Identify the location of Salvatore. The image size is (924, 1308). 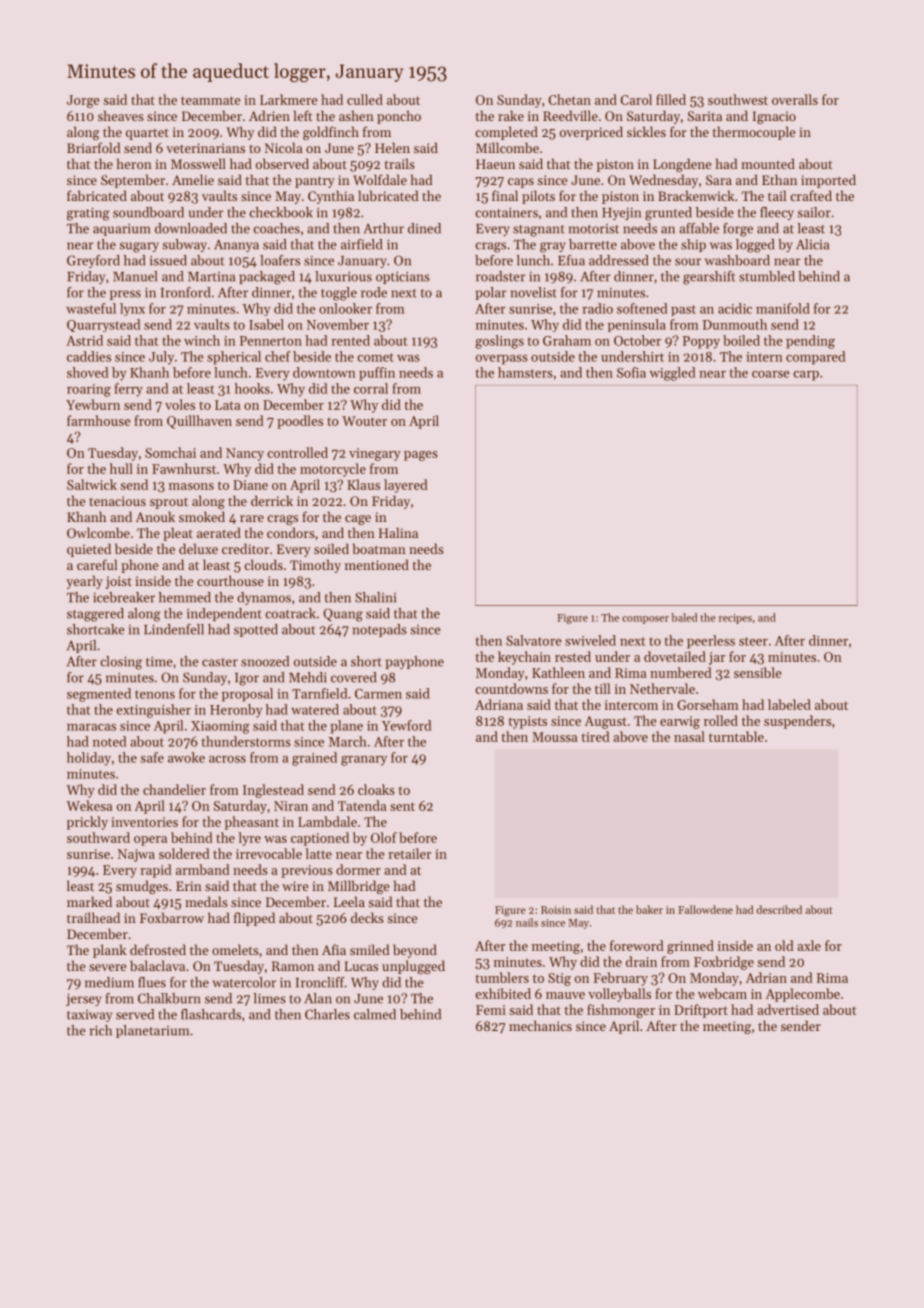
(534, 640).
